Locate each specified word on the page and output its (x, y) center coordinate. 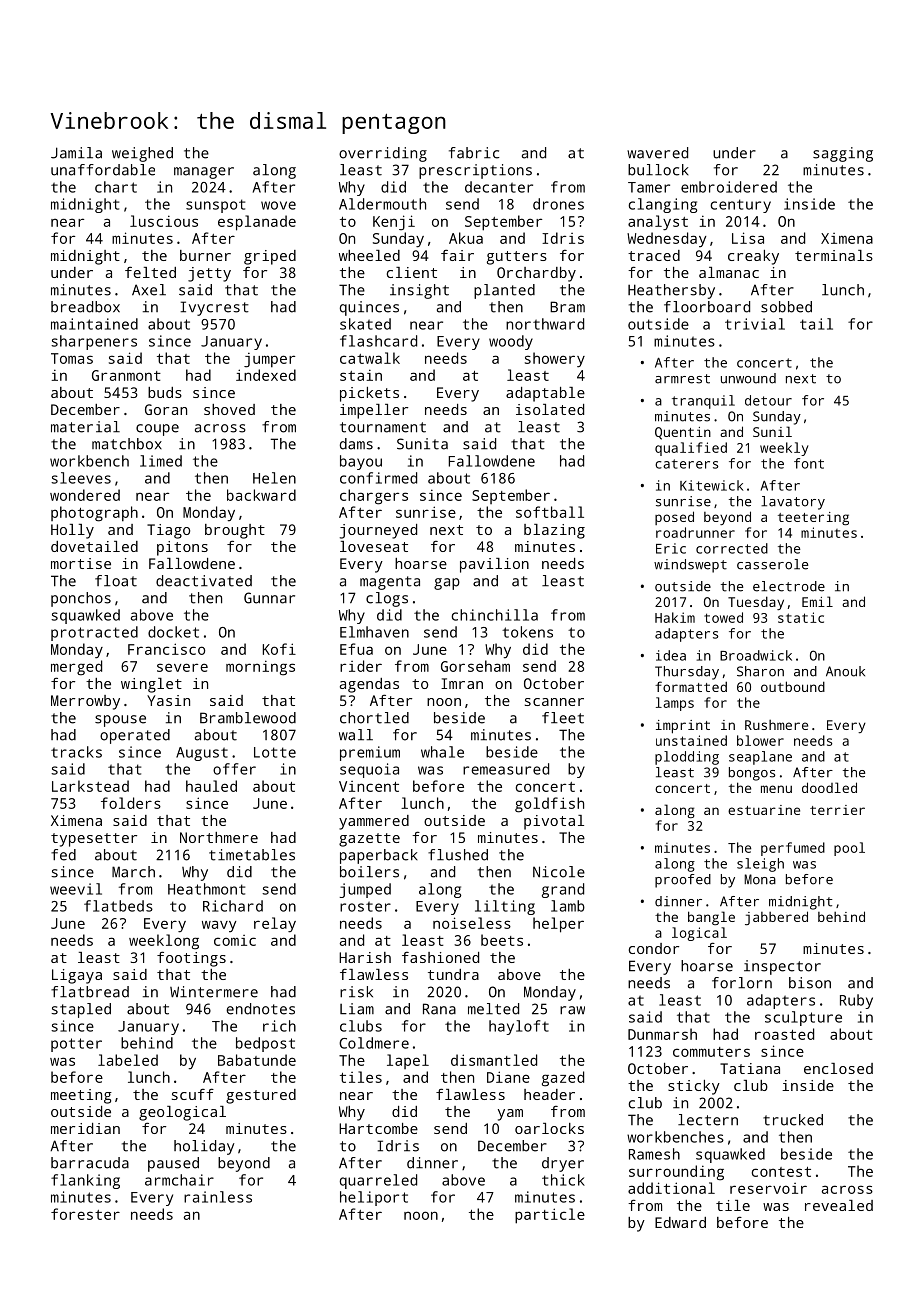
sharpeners (94, 342)
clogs (387, 599)
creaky (753, 257)
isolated (550, 409)
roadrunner (695, 532)
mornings (260, 668)
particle (550, 1216)
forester (85, 1214)
